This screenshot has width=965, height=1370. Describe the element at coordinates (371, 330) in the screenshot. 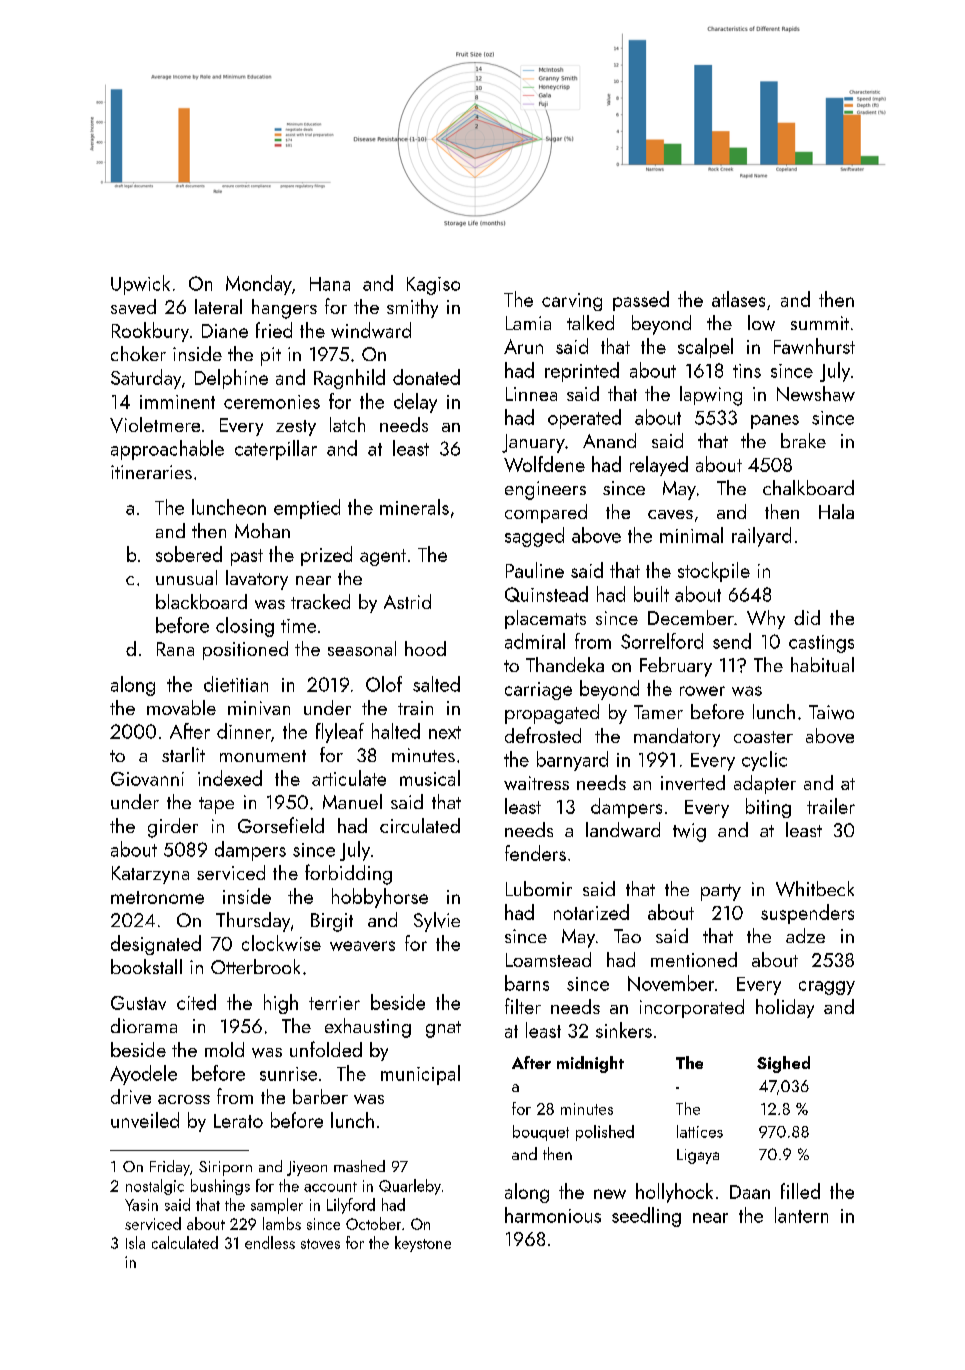

I see `windward` at that location.
